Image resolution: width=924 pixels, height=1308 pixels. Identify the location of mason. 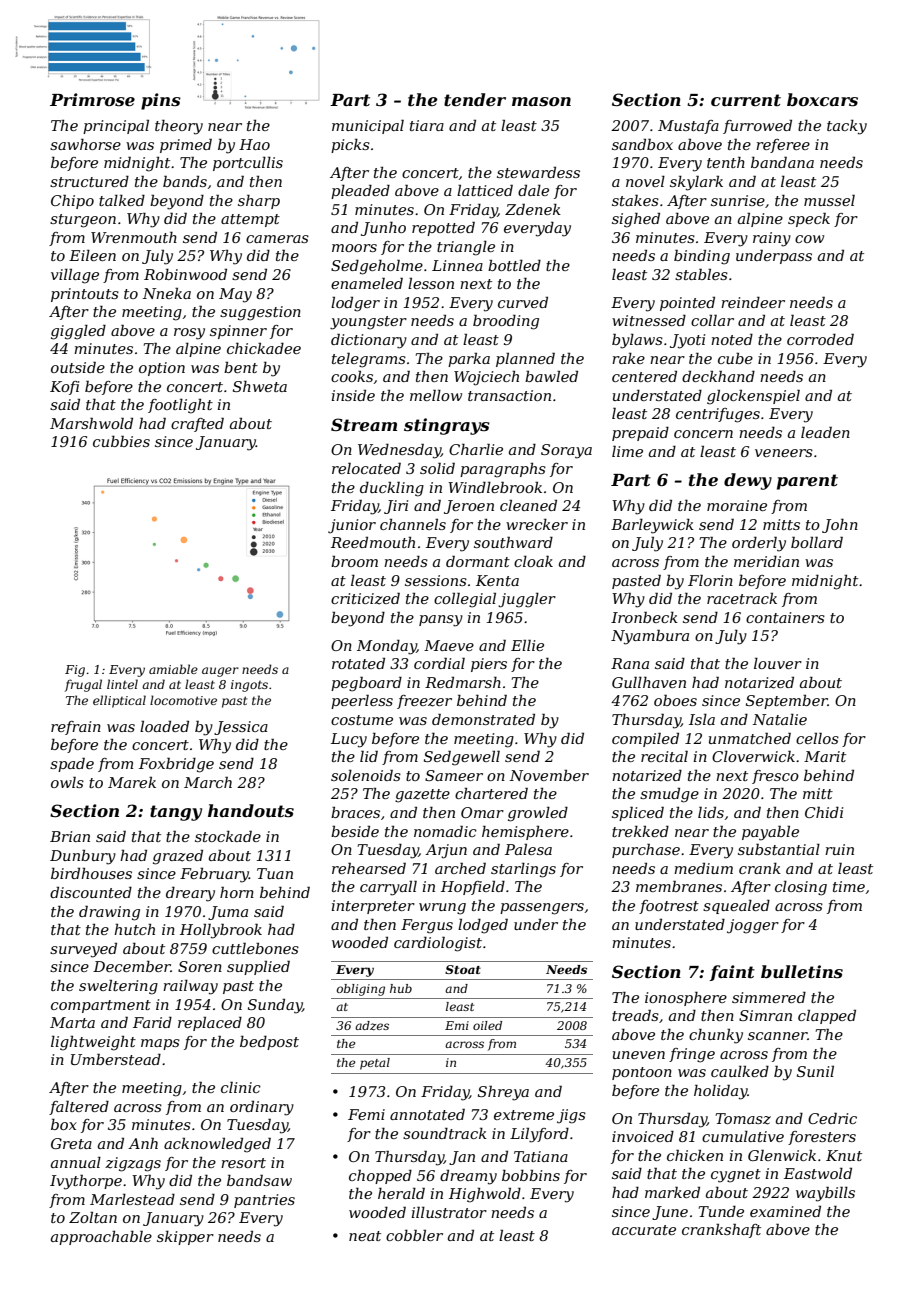
(541, 101).
